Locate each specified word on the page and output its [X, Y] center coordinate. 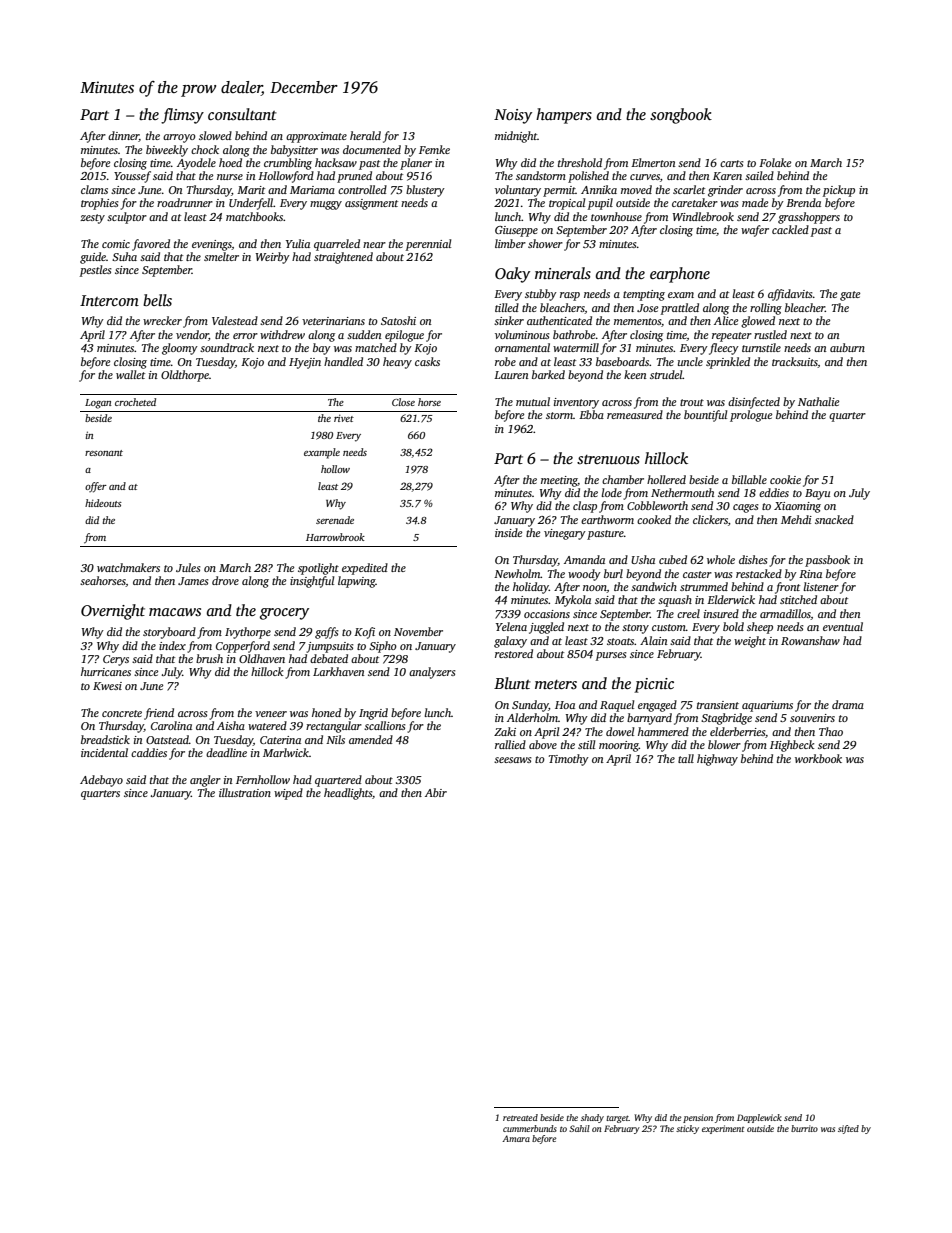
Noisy [513, 116]
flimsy [182, 116]
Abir [436, 792]
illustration [245, 792]
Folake [775, 162]
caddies [149, 752]
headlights [348, 794]
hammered [663, 731]
